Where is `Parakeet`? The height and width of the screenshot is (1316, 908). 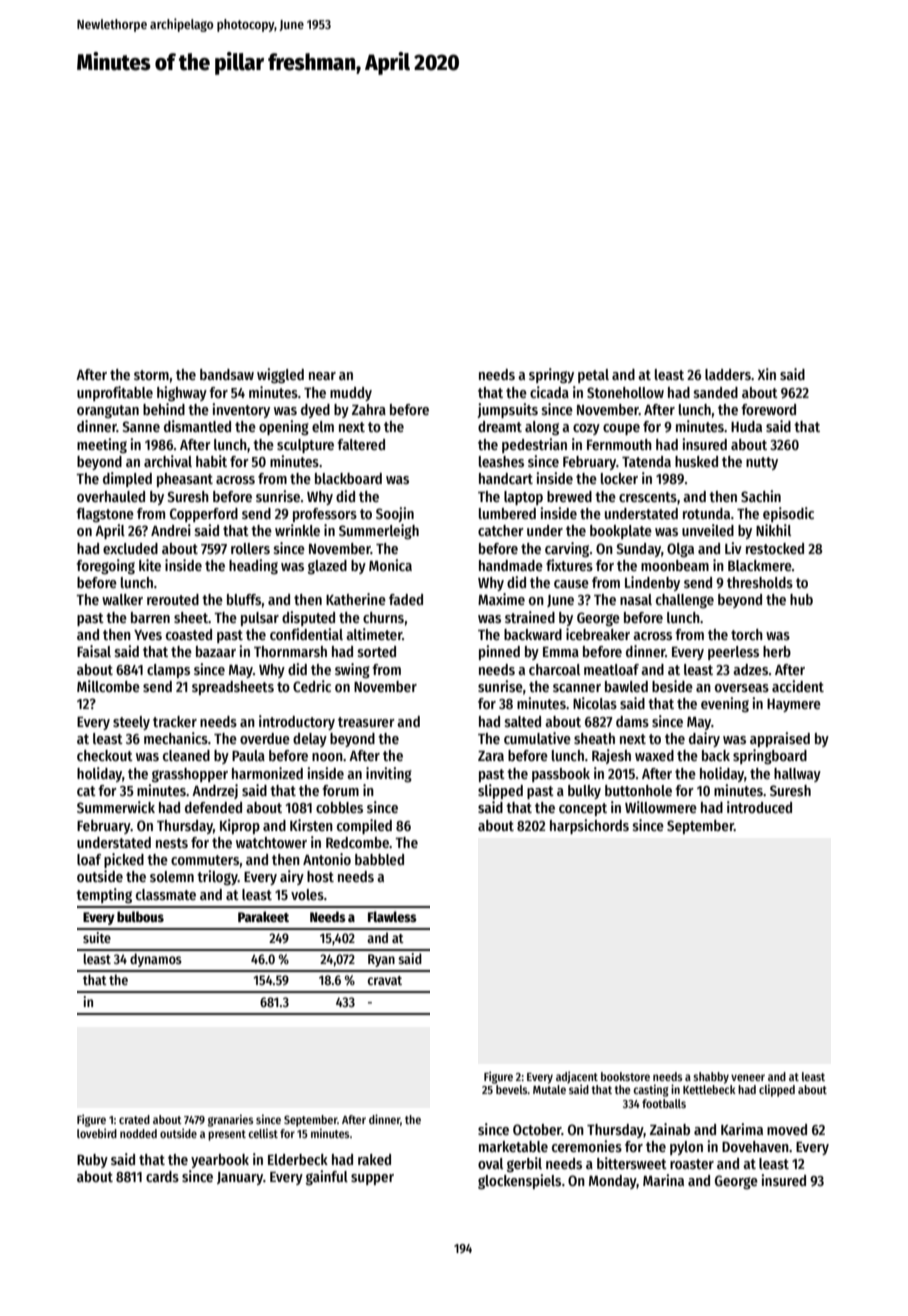 Parakeet is located at coordinates (263, 916).
